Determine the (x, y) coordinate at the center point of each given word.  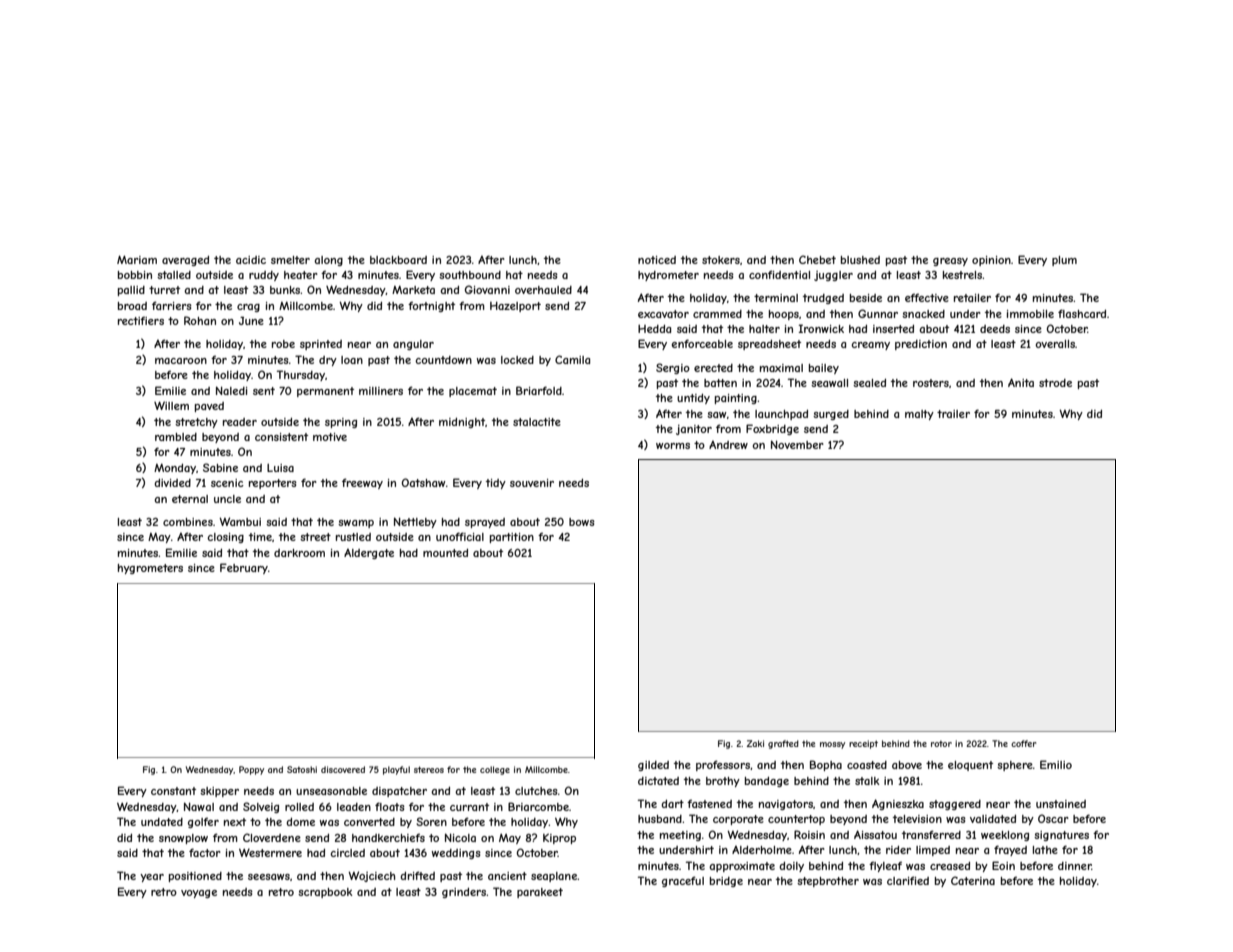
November (797, 444)
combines (188, 522)
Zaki (755, 743)
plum (1064, 261)
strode (1055, 383)
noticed (657, 260)
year (152, 878)
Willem (171, 405)
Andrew (728, 444)
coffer (1023, 743)
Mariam (137, 259)
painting (736, 399)
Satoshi (302, 769)
